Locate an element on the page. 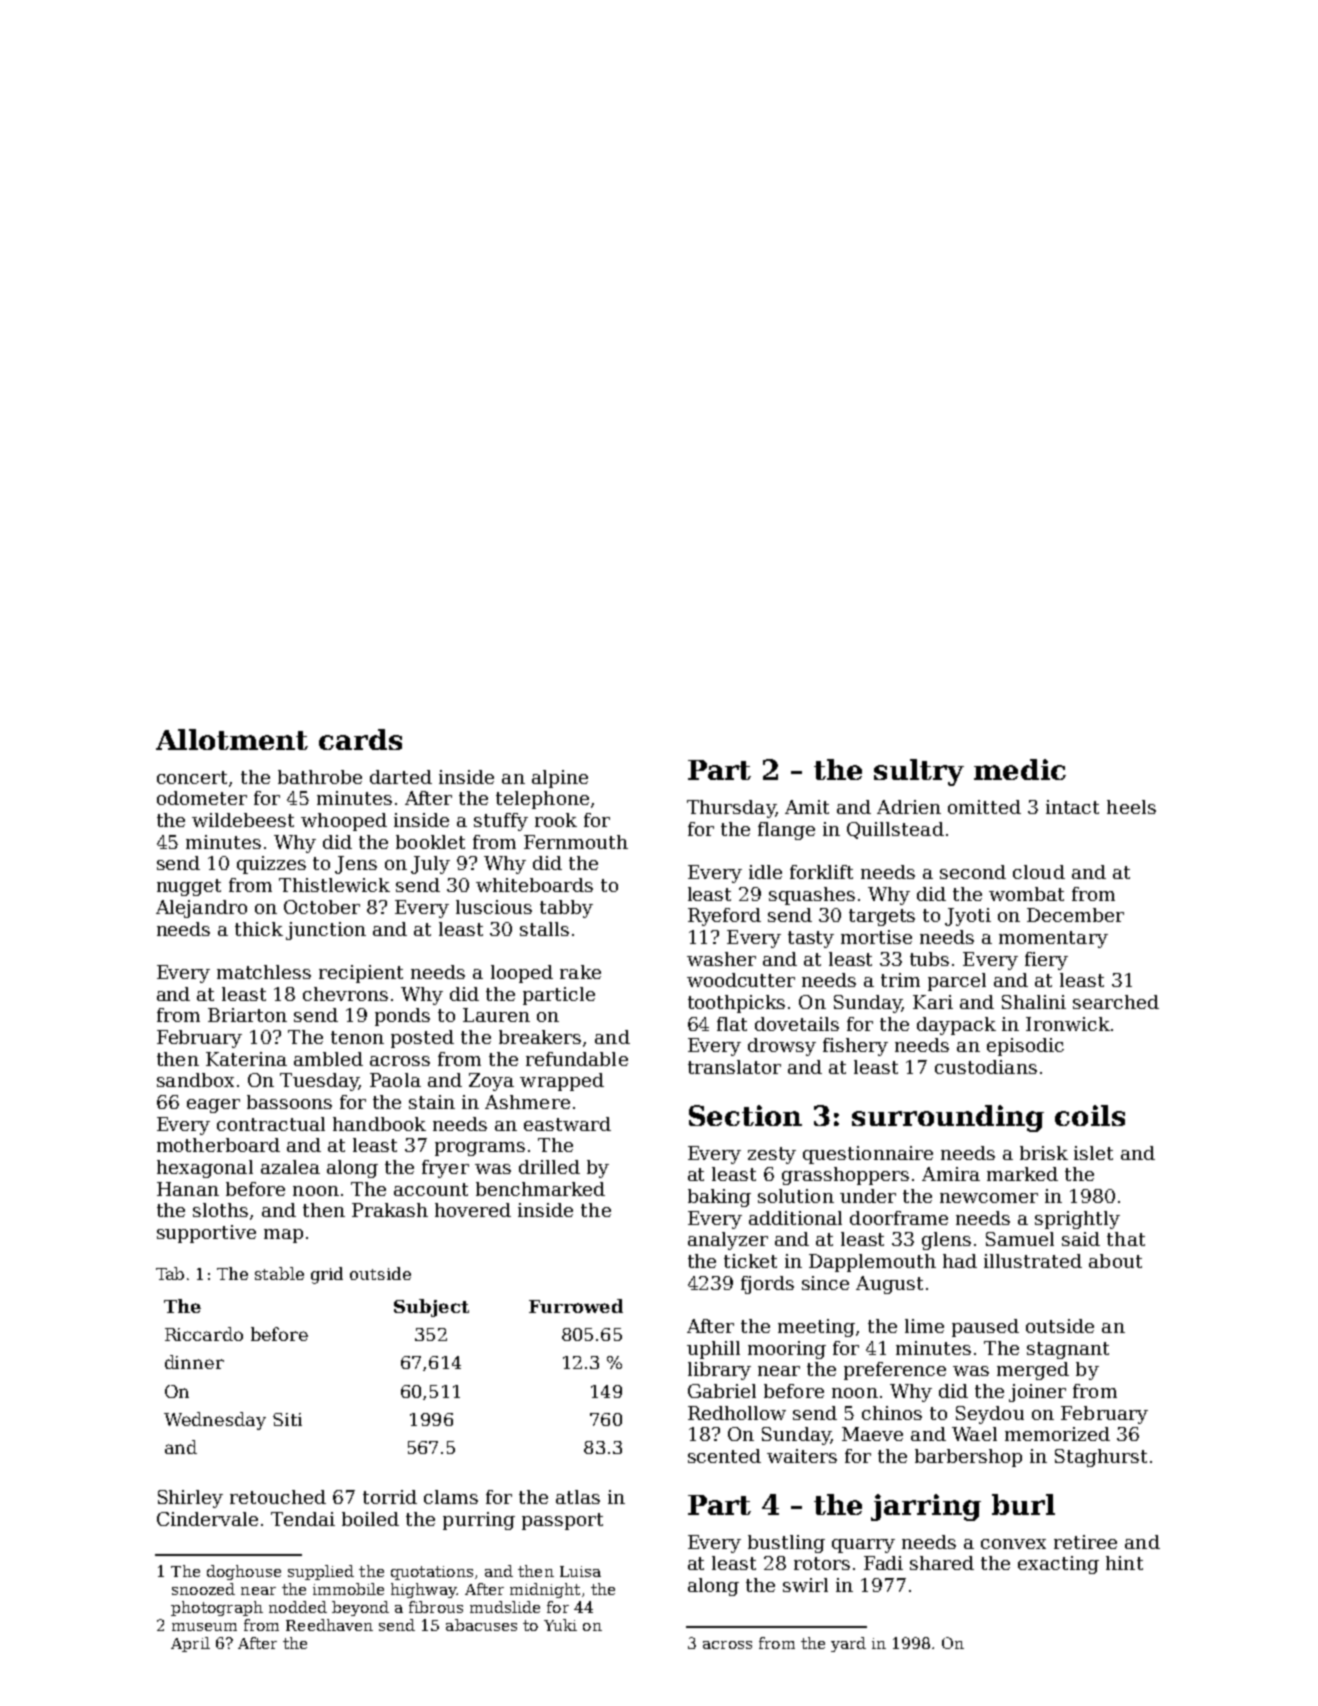 This page has height=1706, width=1318. April is located at coordinates (190, 1644).
